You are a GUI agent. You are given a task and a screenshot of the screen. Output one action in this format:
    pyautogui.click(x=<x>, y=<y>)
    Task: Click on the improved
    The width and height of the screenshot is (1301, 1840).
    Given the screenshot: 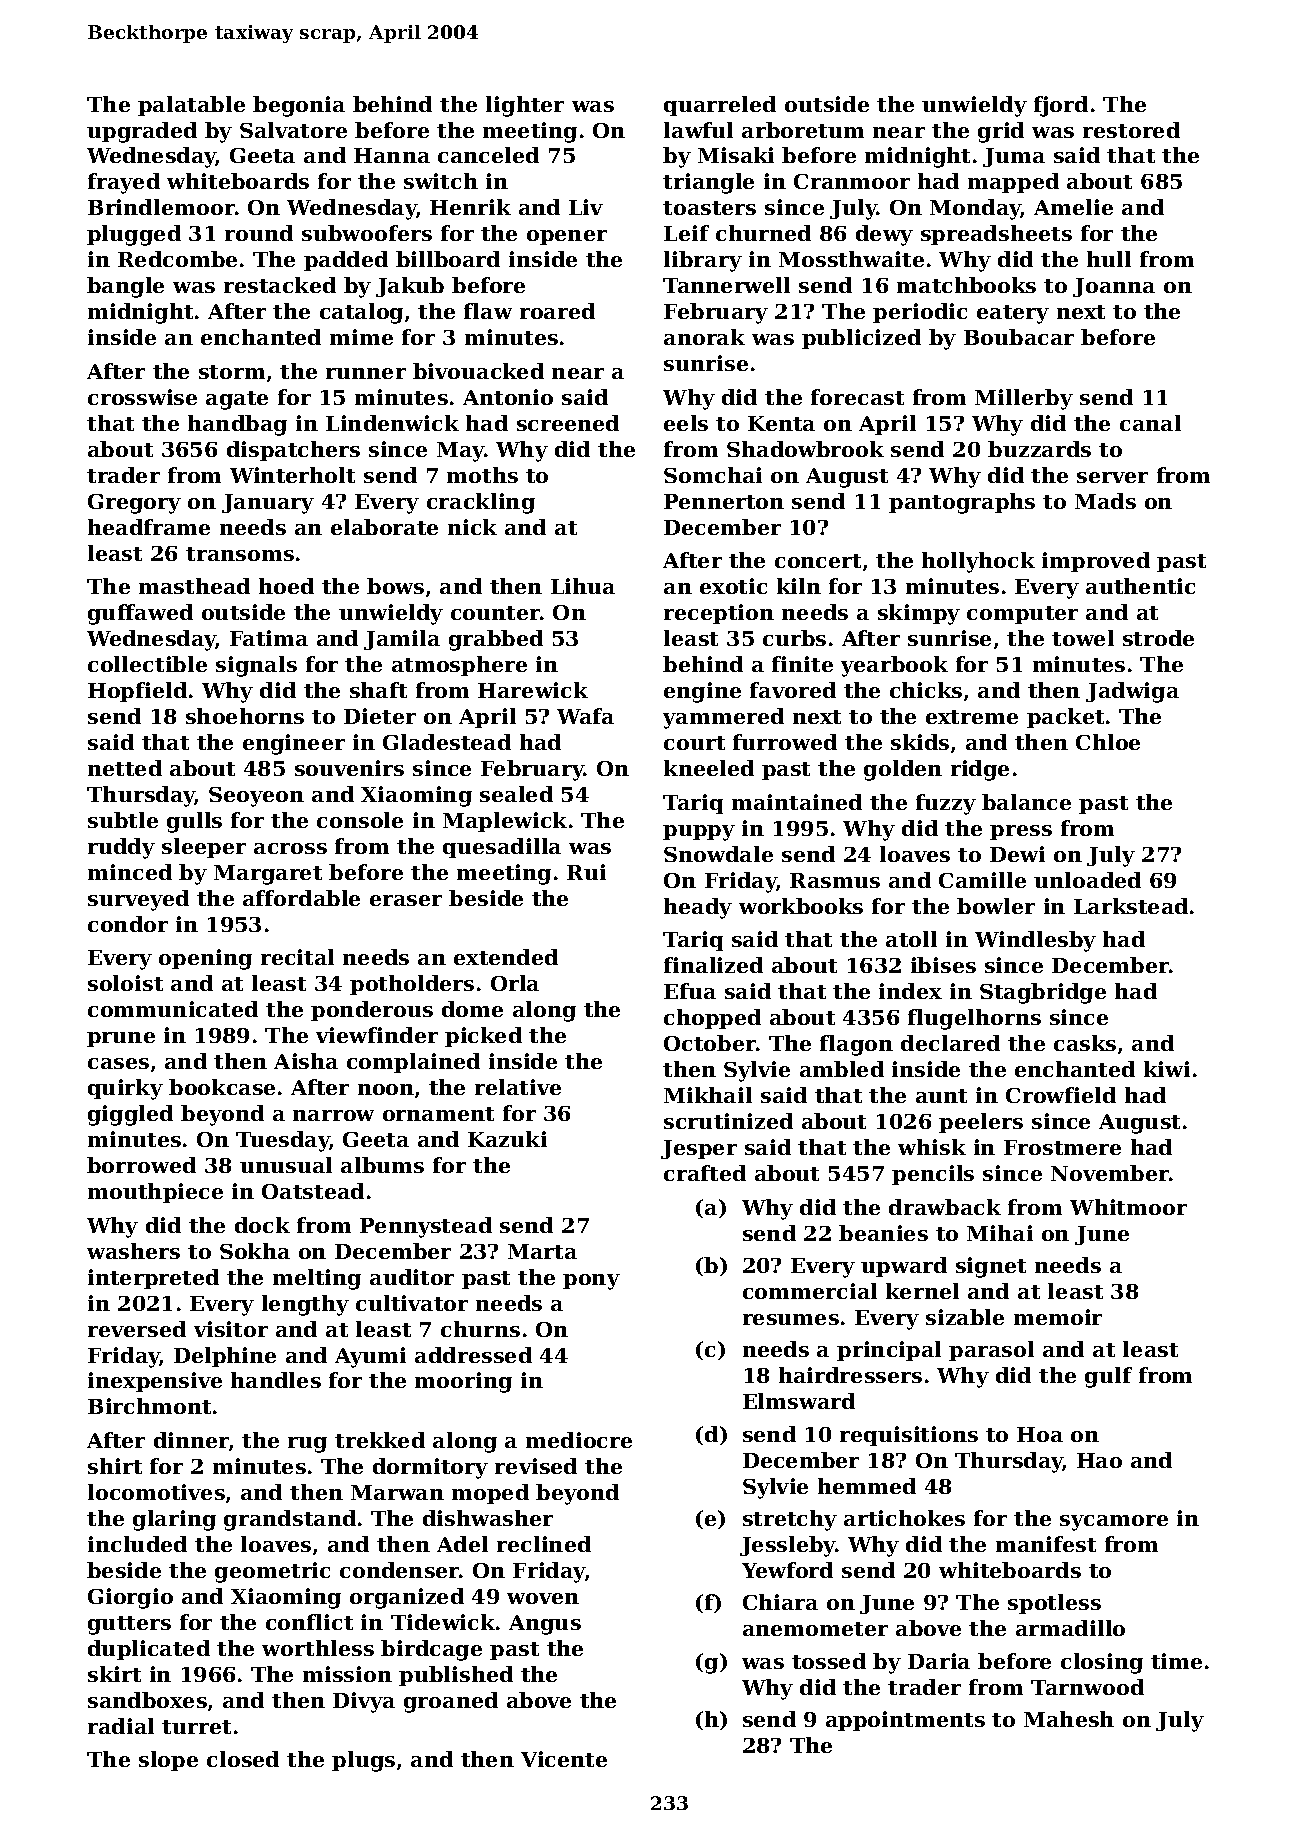 What is the action you would take?
    pyautogui.click(x=1096, y=562)
